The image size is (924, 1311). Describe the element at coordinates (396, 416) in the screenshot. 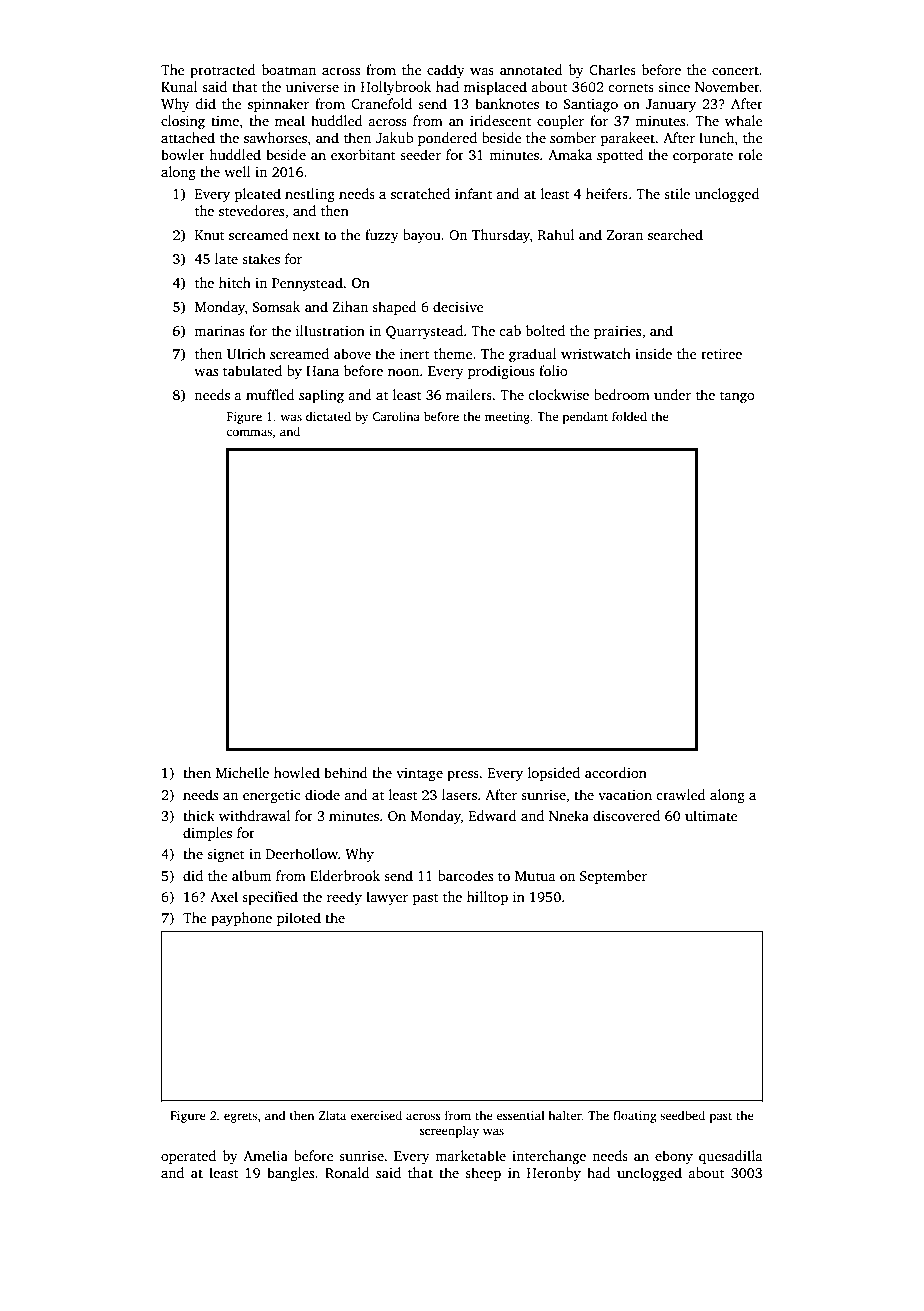

I see `Carolina` at that location.
